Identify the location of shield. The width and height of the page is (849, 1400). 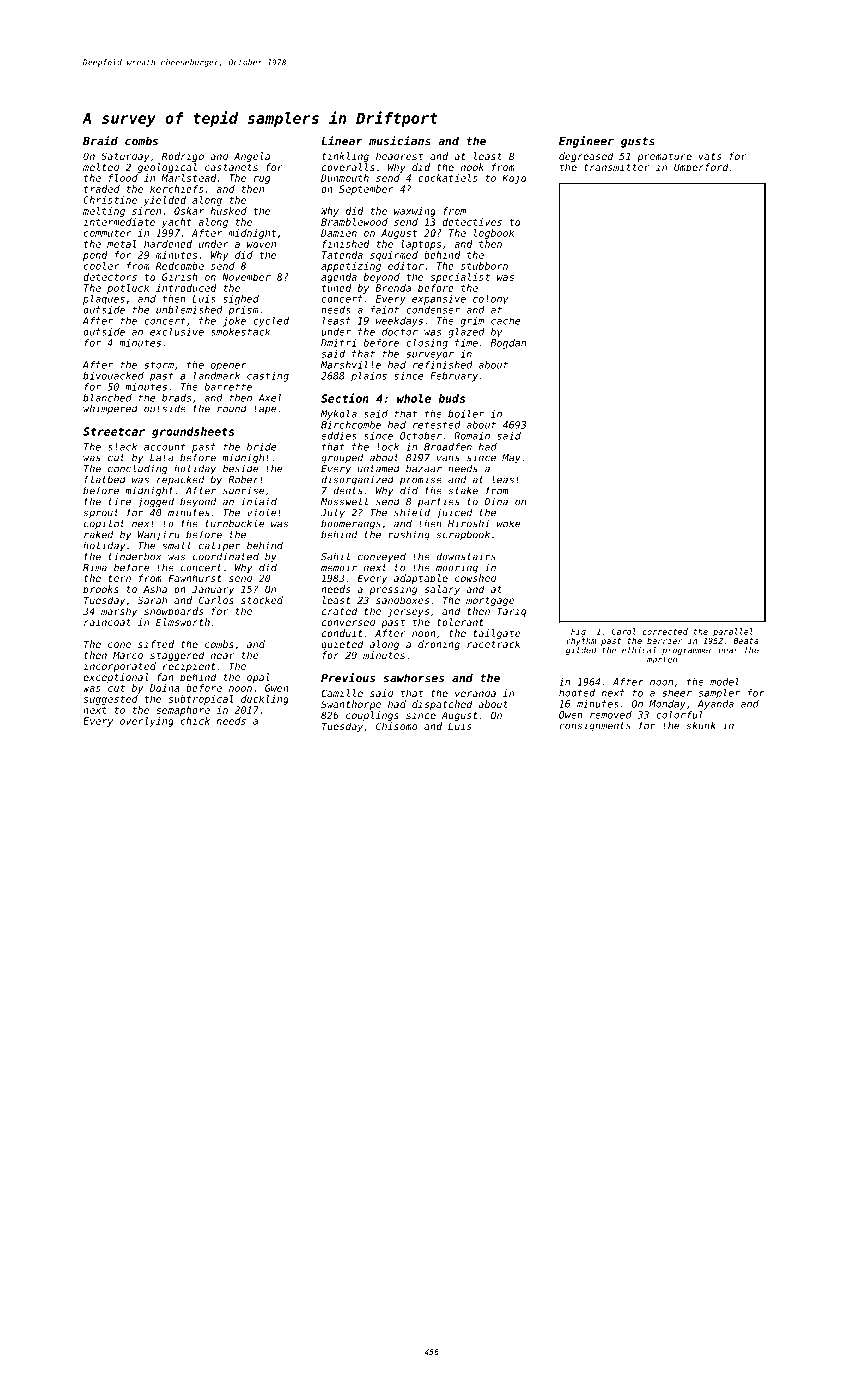
(412, 512).
